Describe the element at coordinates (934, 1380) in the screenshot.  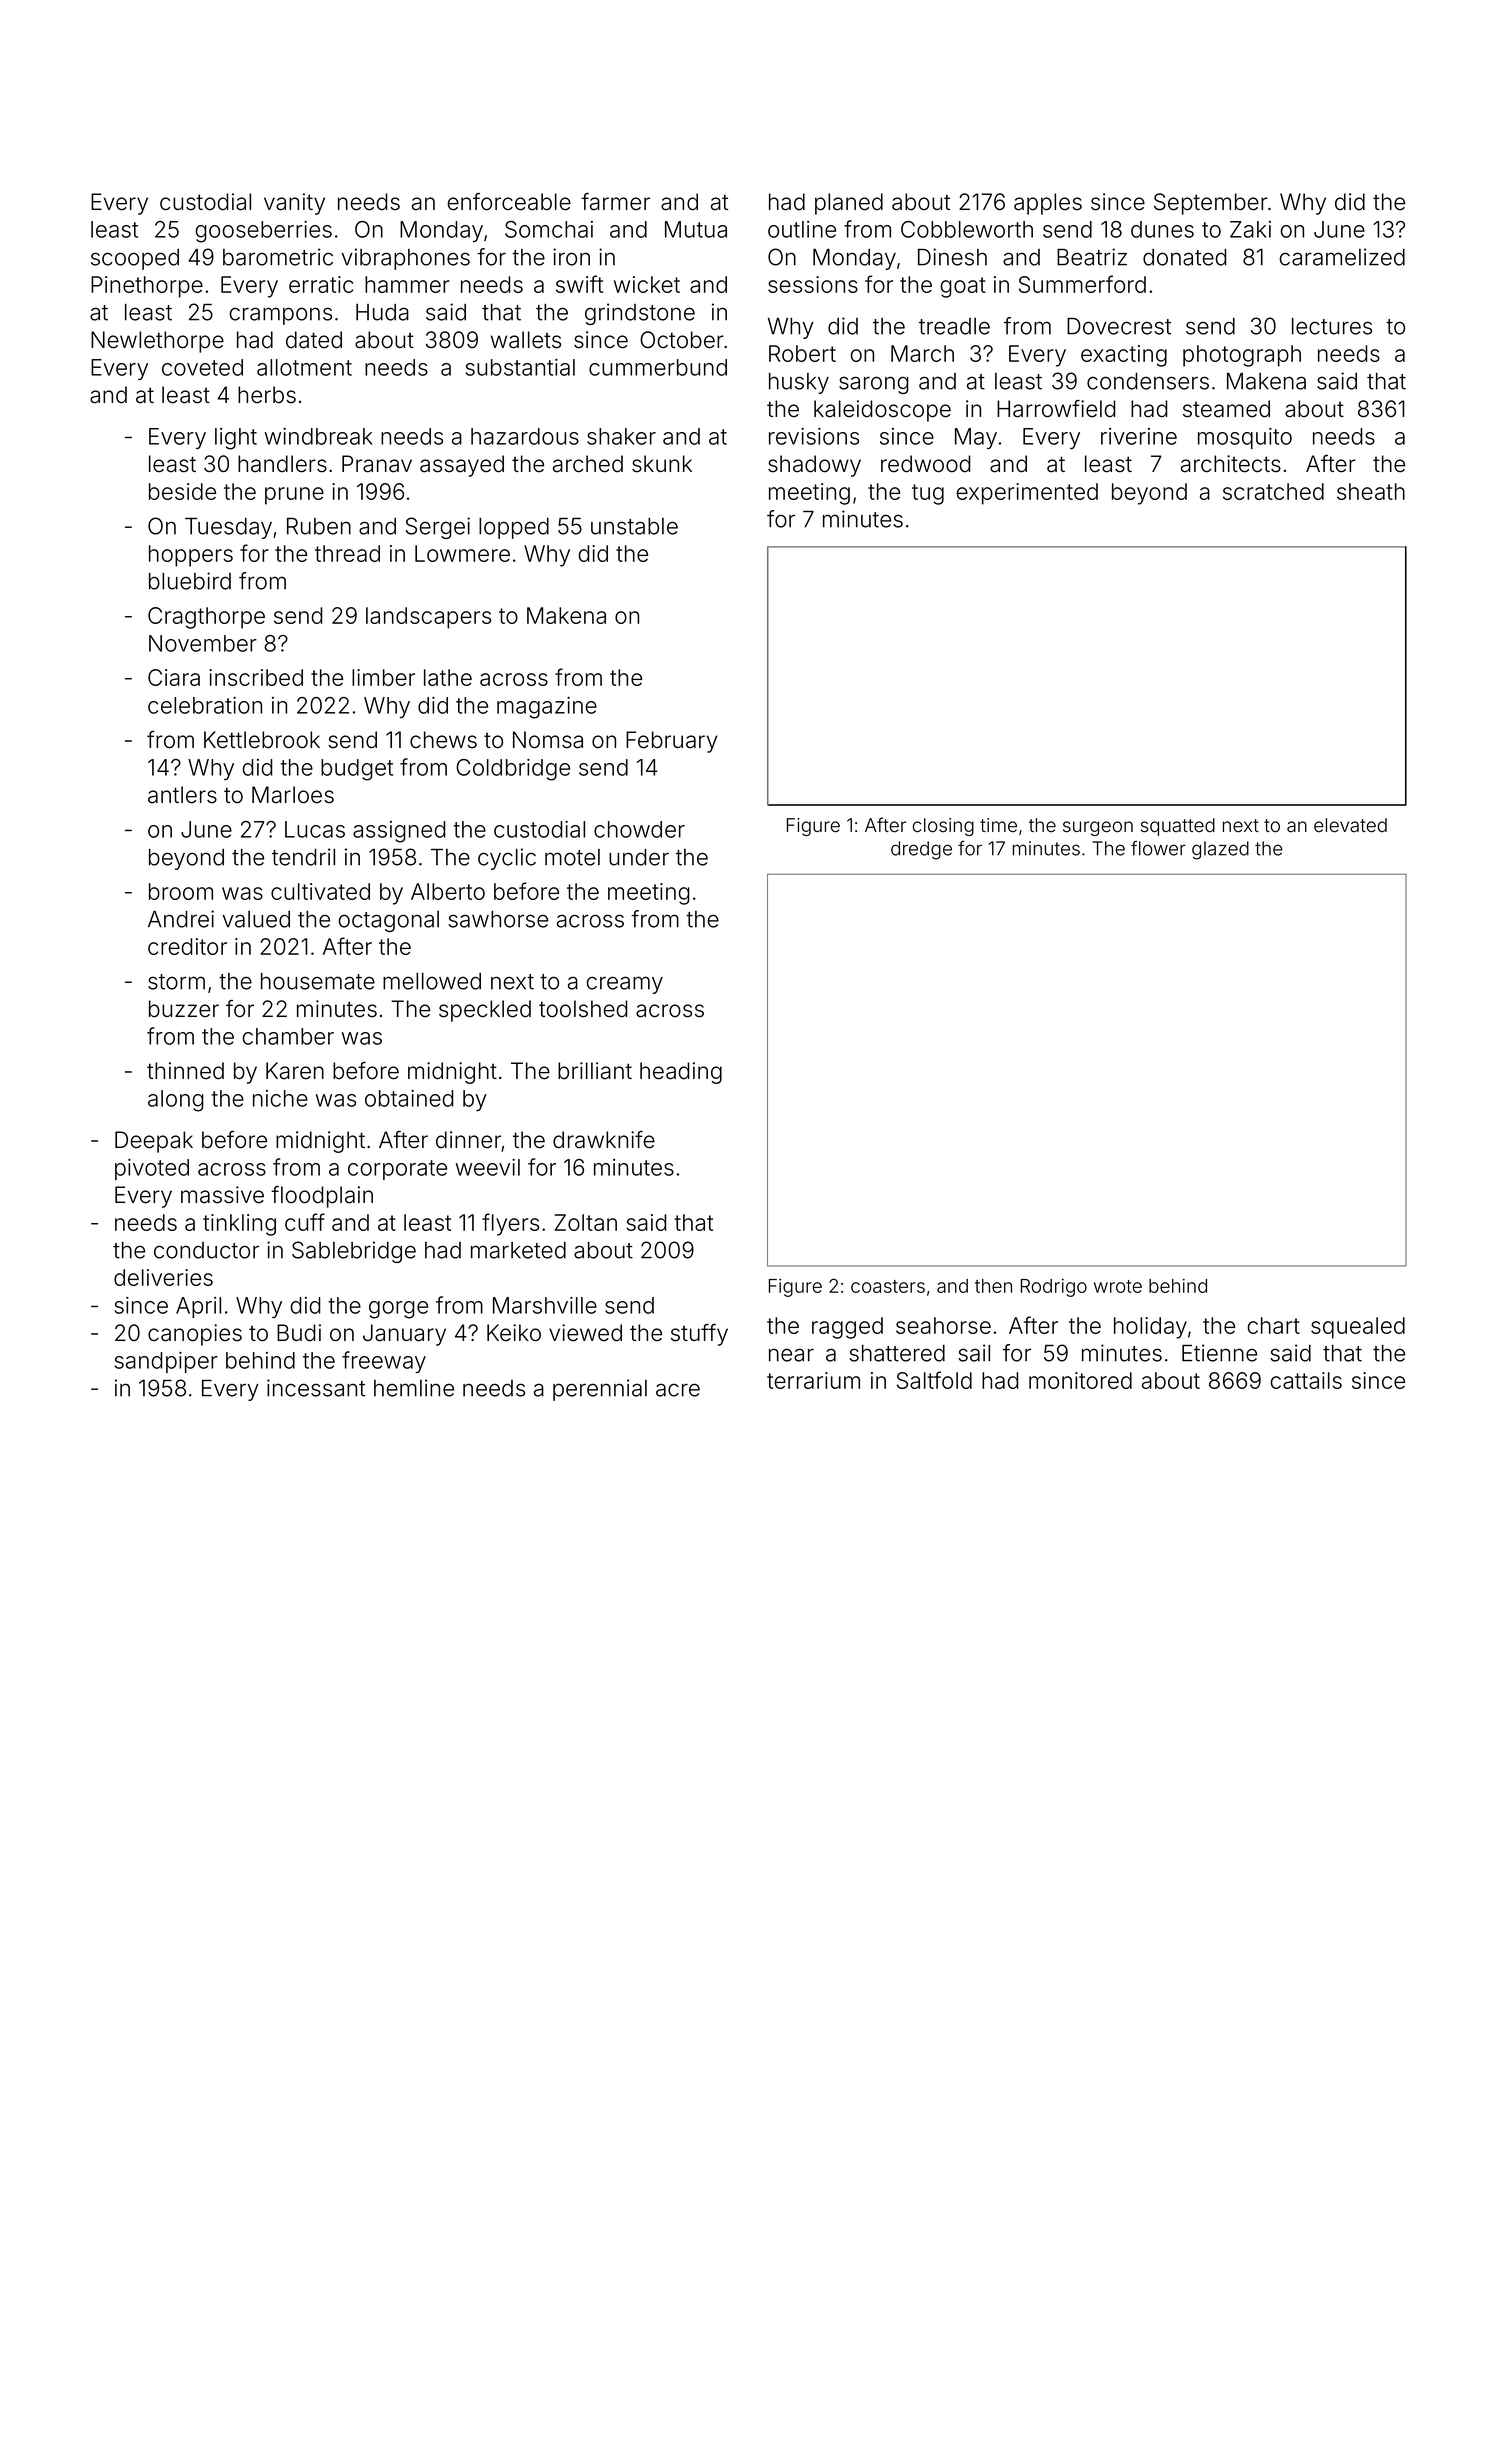
I see `Saltfold` at that location.
